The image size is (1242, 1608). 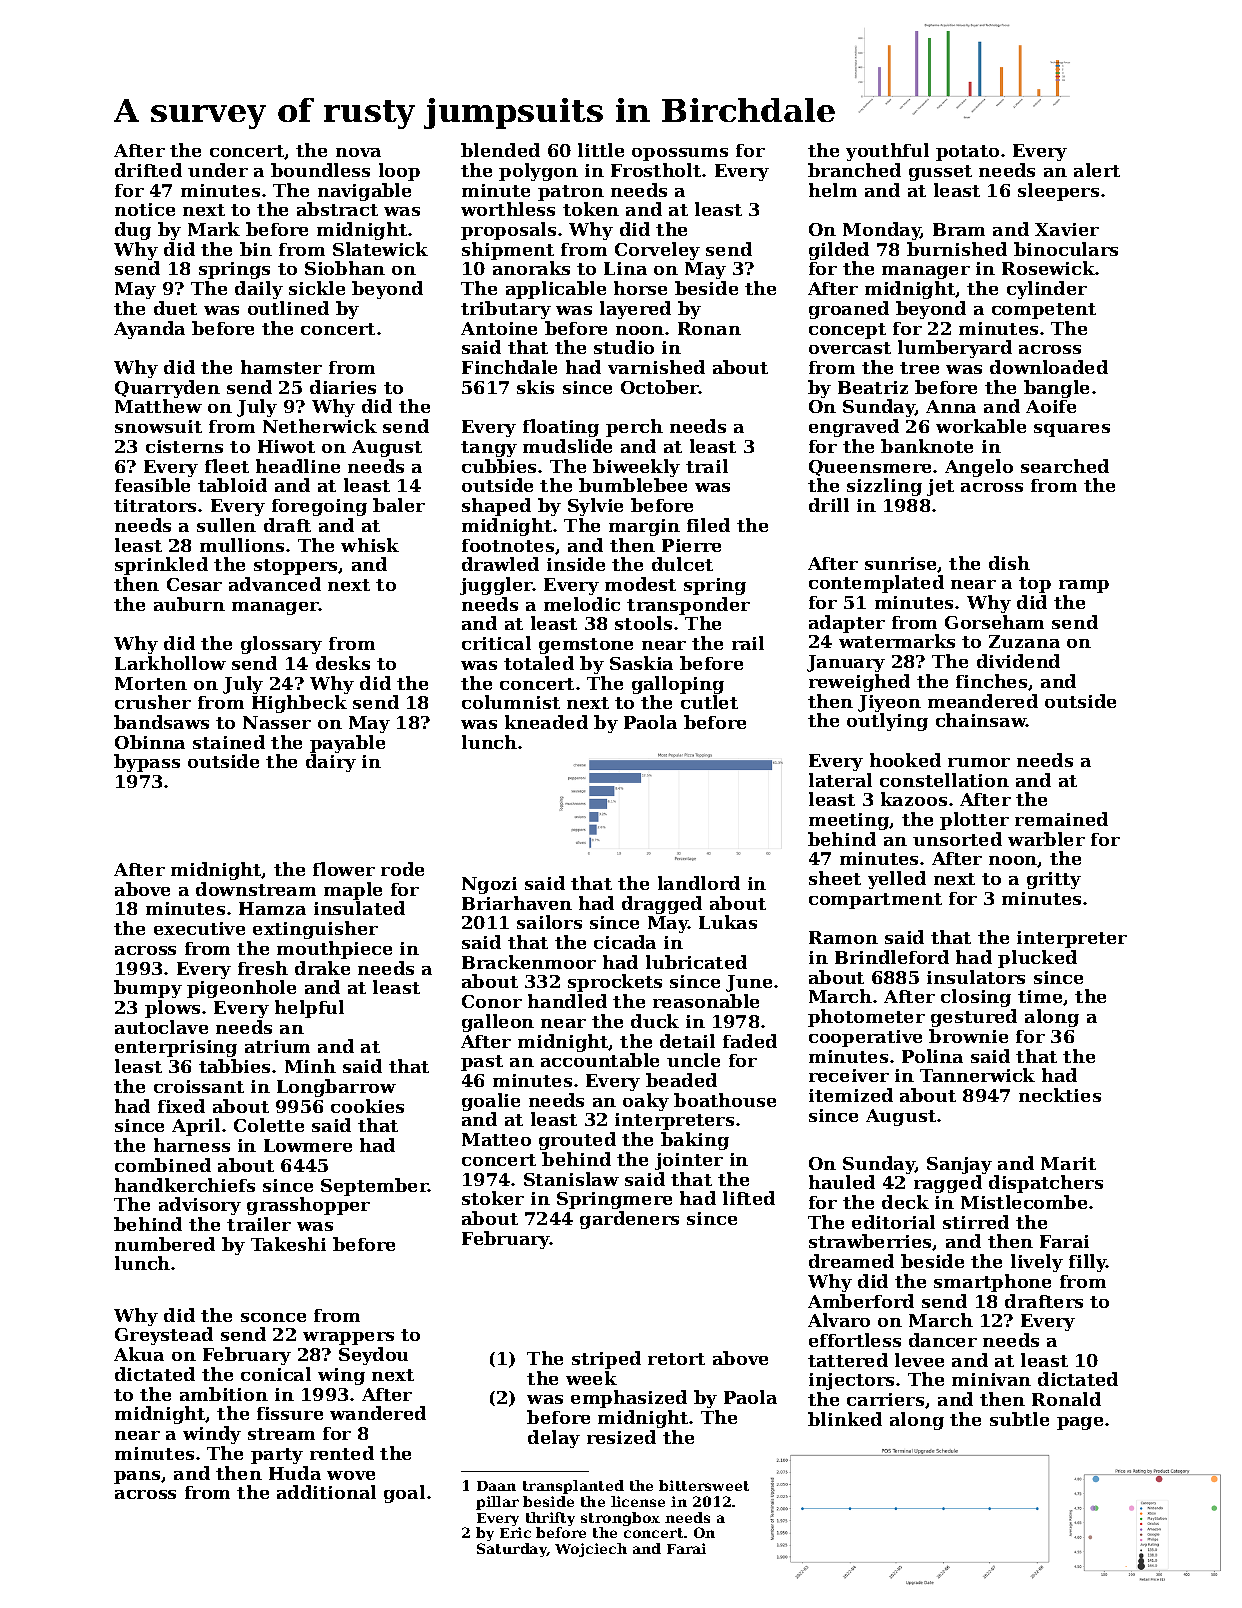 I want to click on under, so click(x=218, y=170).
